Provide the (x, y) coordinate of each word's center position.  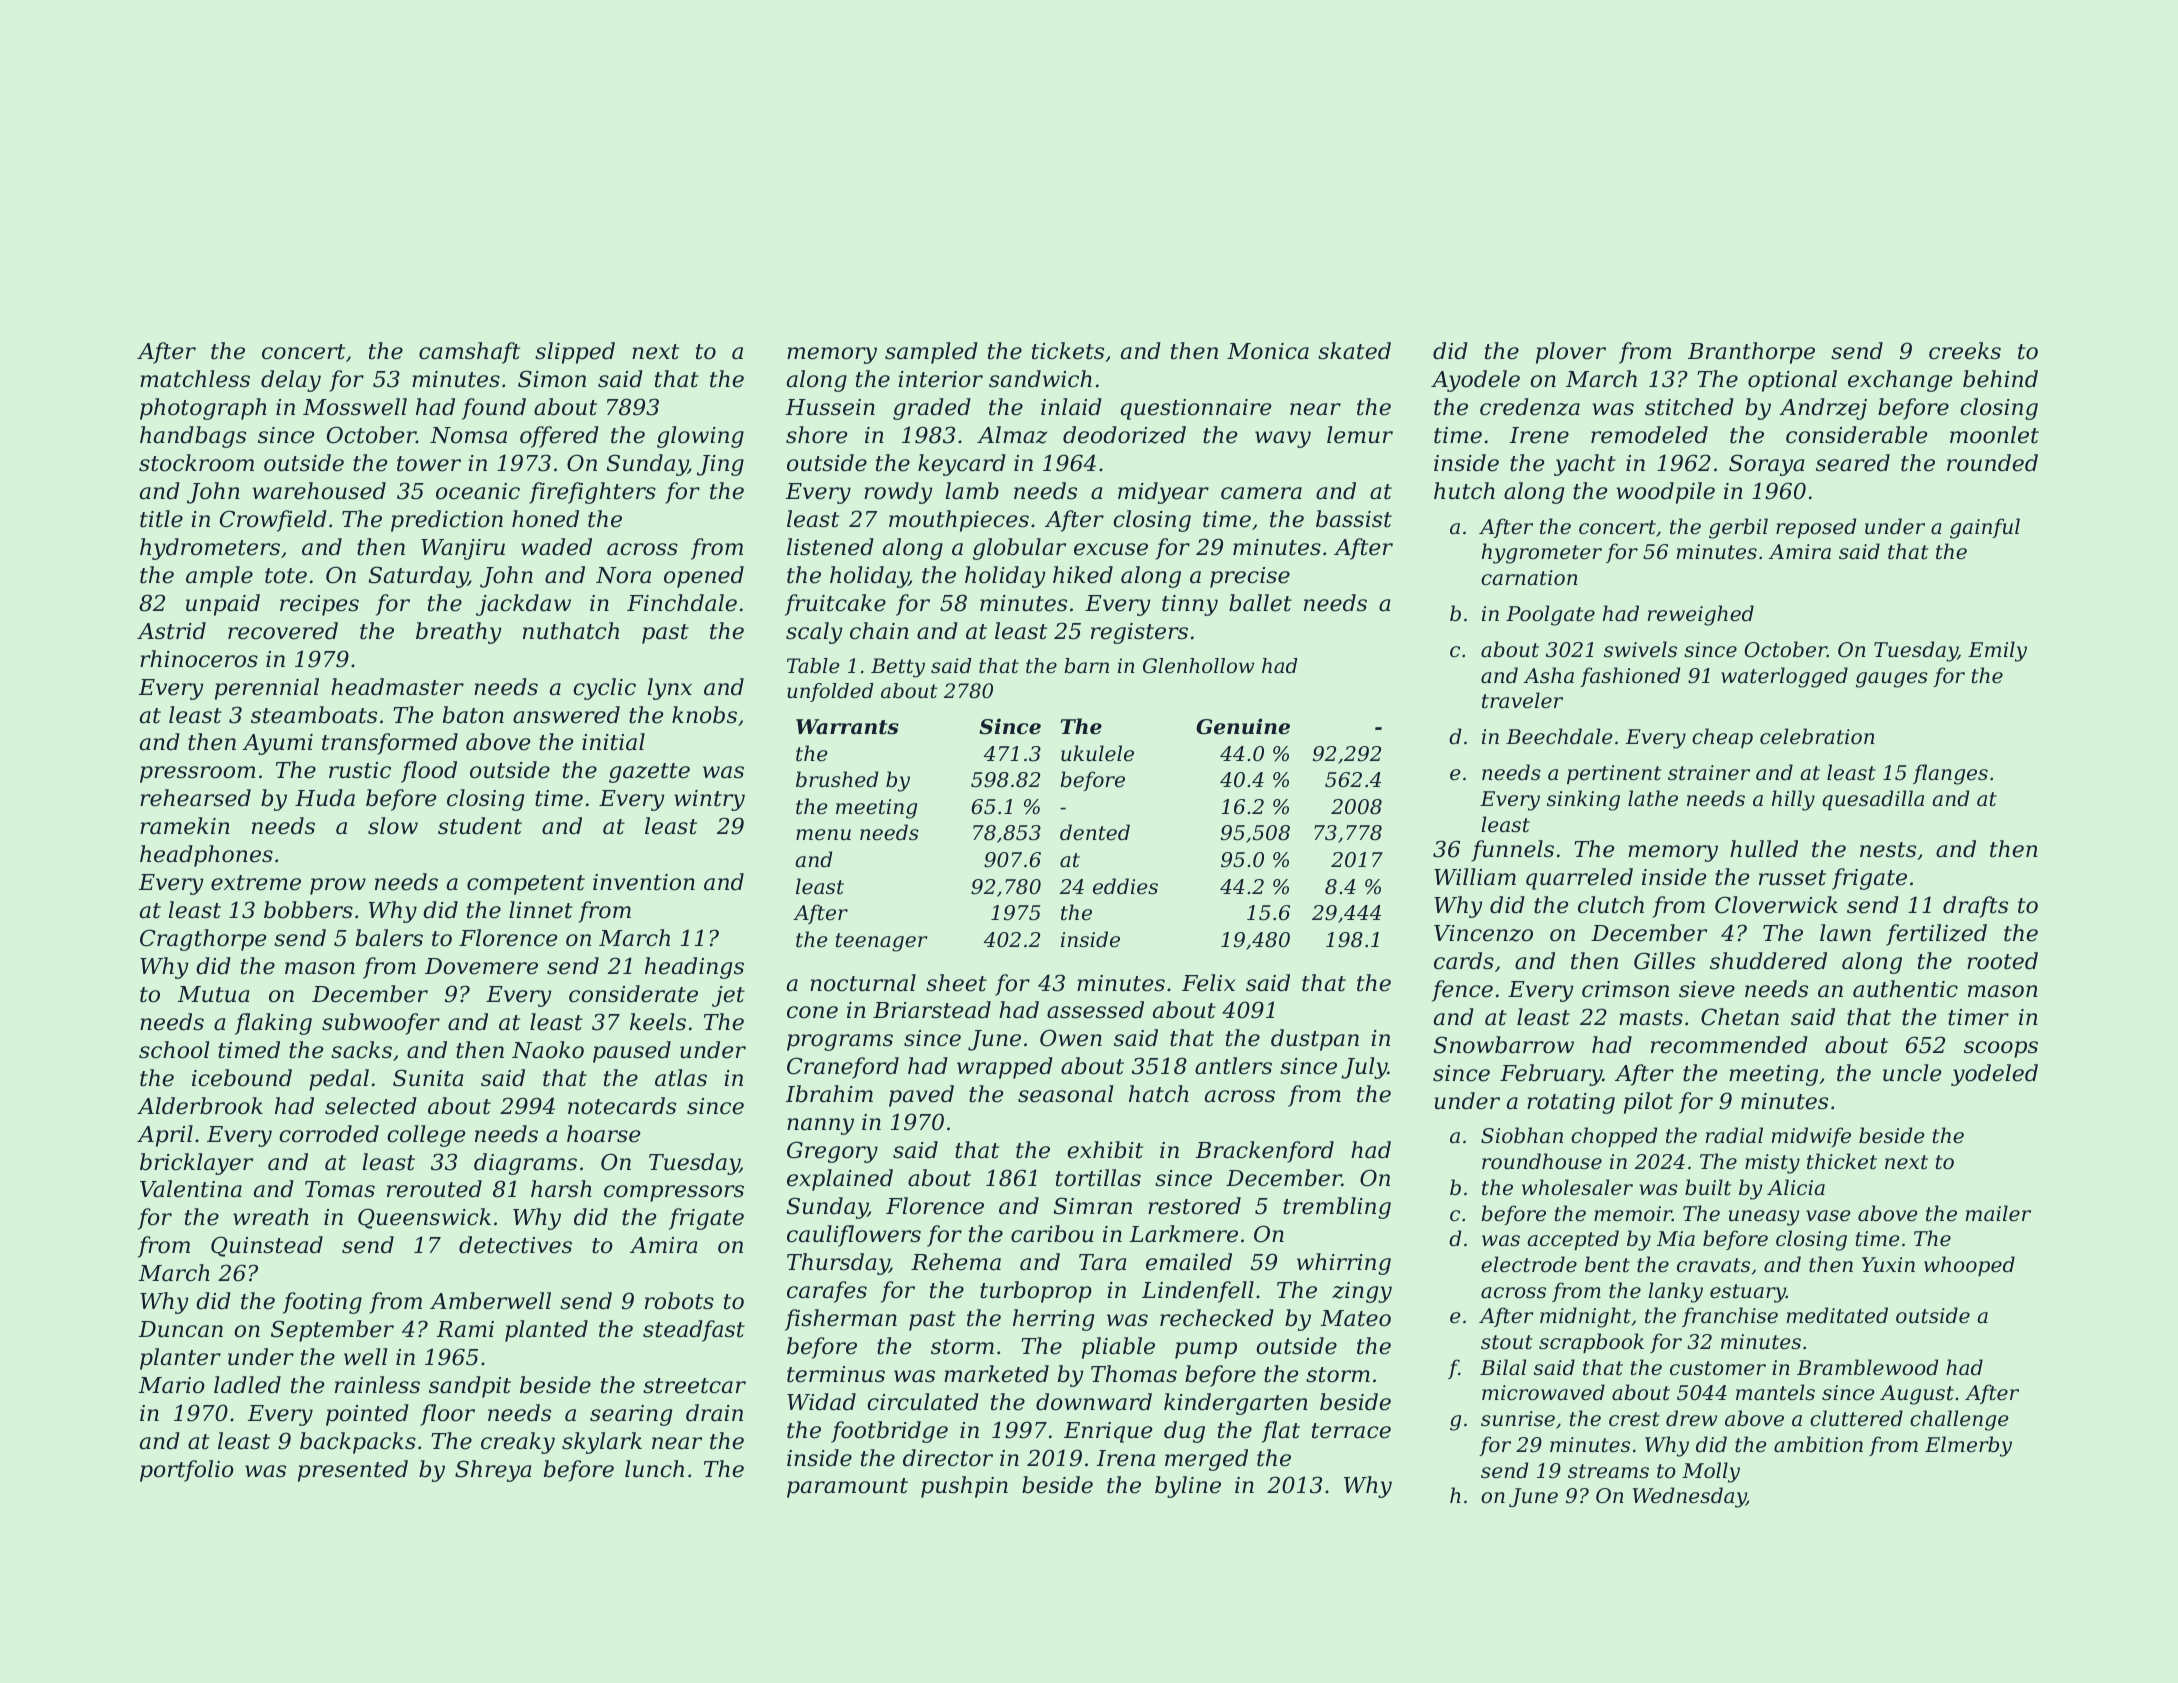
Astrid (171, 631)
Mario (172, 1385)
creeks (1965, 351)
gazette (649, 773)
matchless (195, 379)
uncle (1912, 1073)
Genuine (1243, 726)
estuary (1748, 1293)
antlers (1233, 1066)
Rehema (956, 1262)
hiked (1083, 575)
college (426, 1136)
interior (940, 379)
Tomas (340, 1189)
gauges (1892, 680)
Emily (1997, 651)
